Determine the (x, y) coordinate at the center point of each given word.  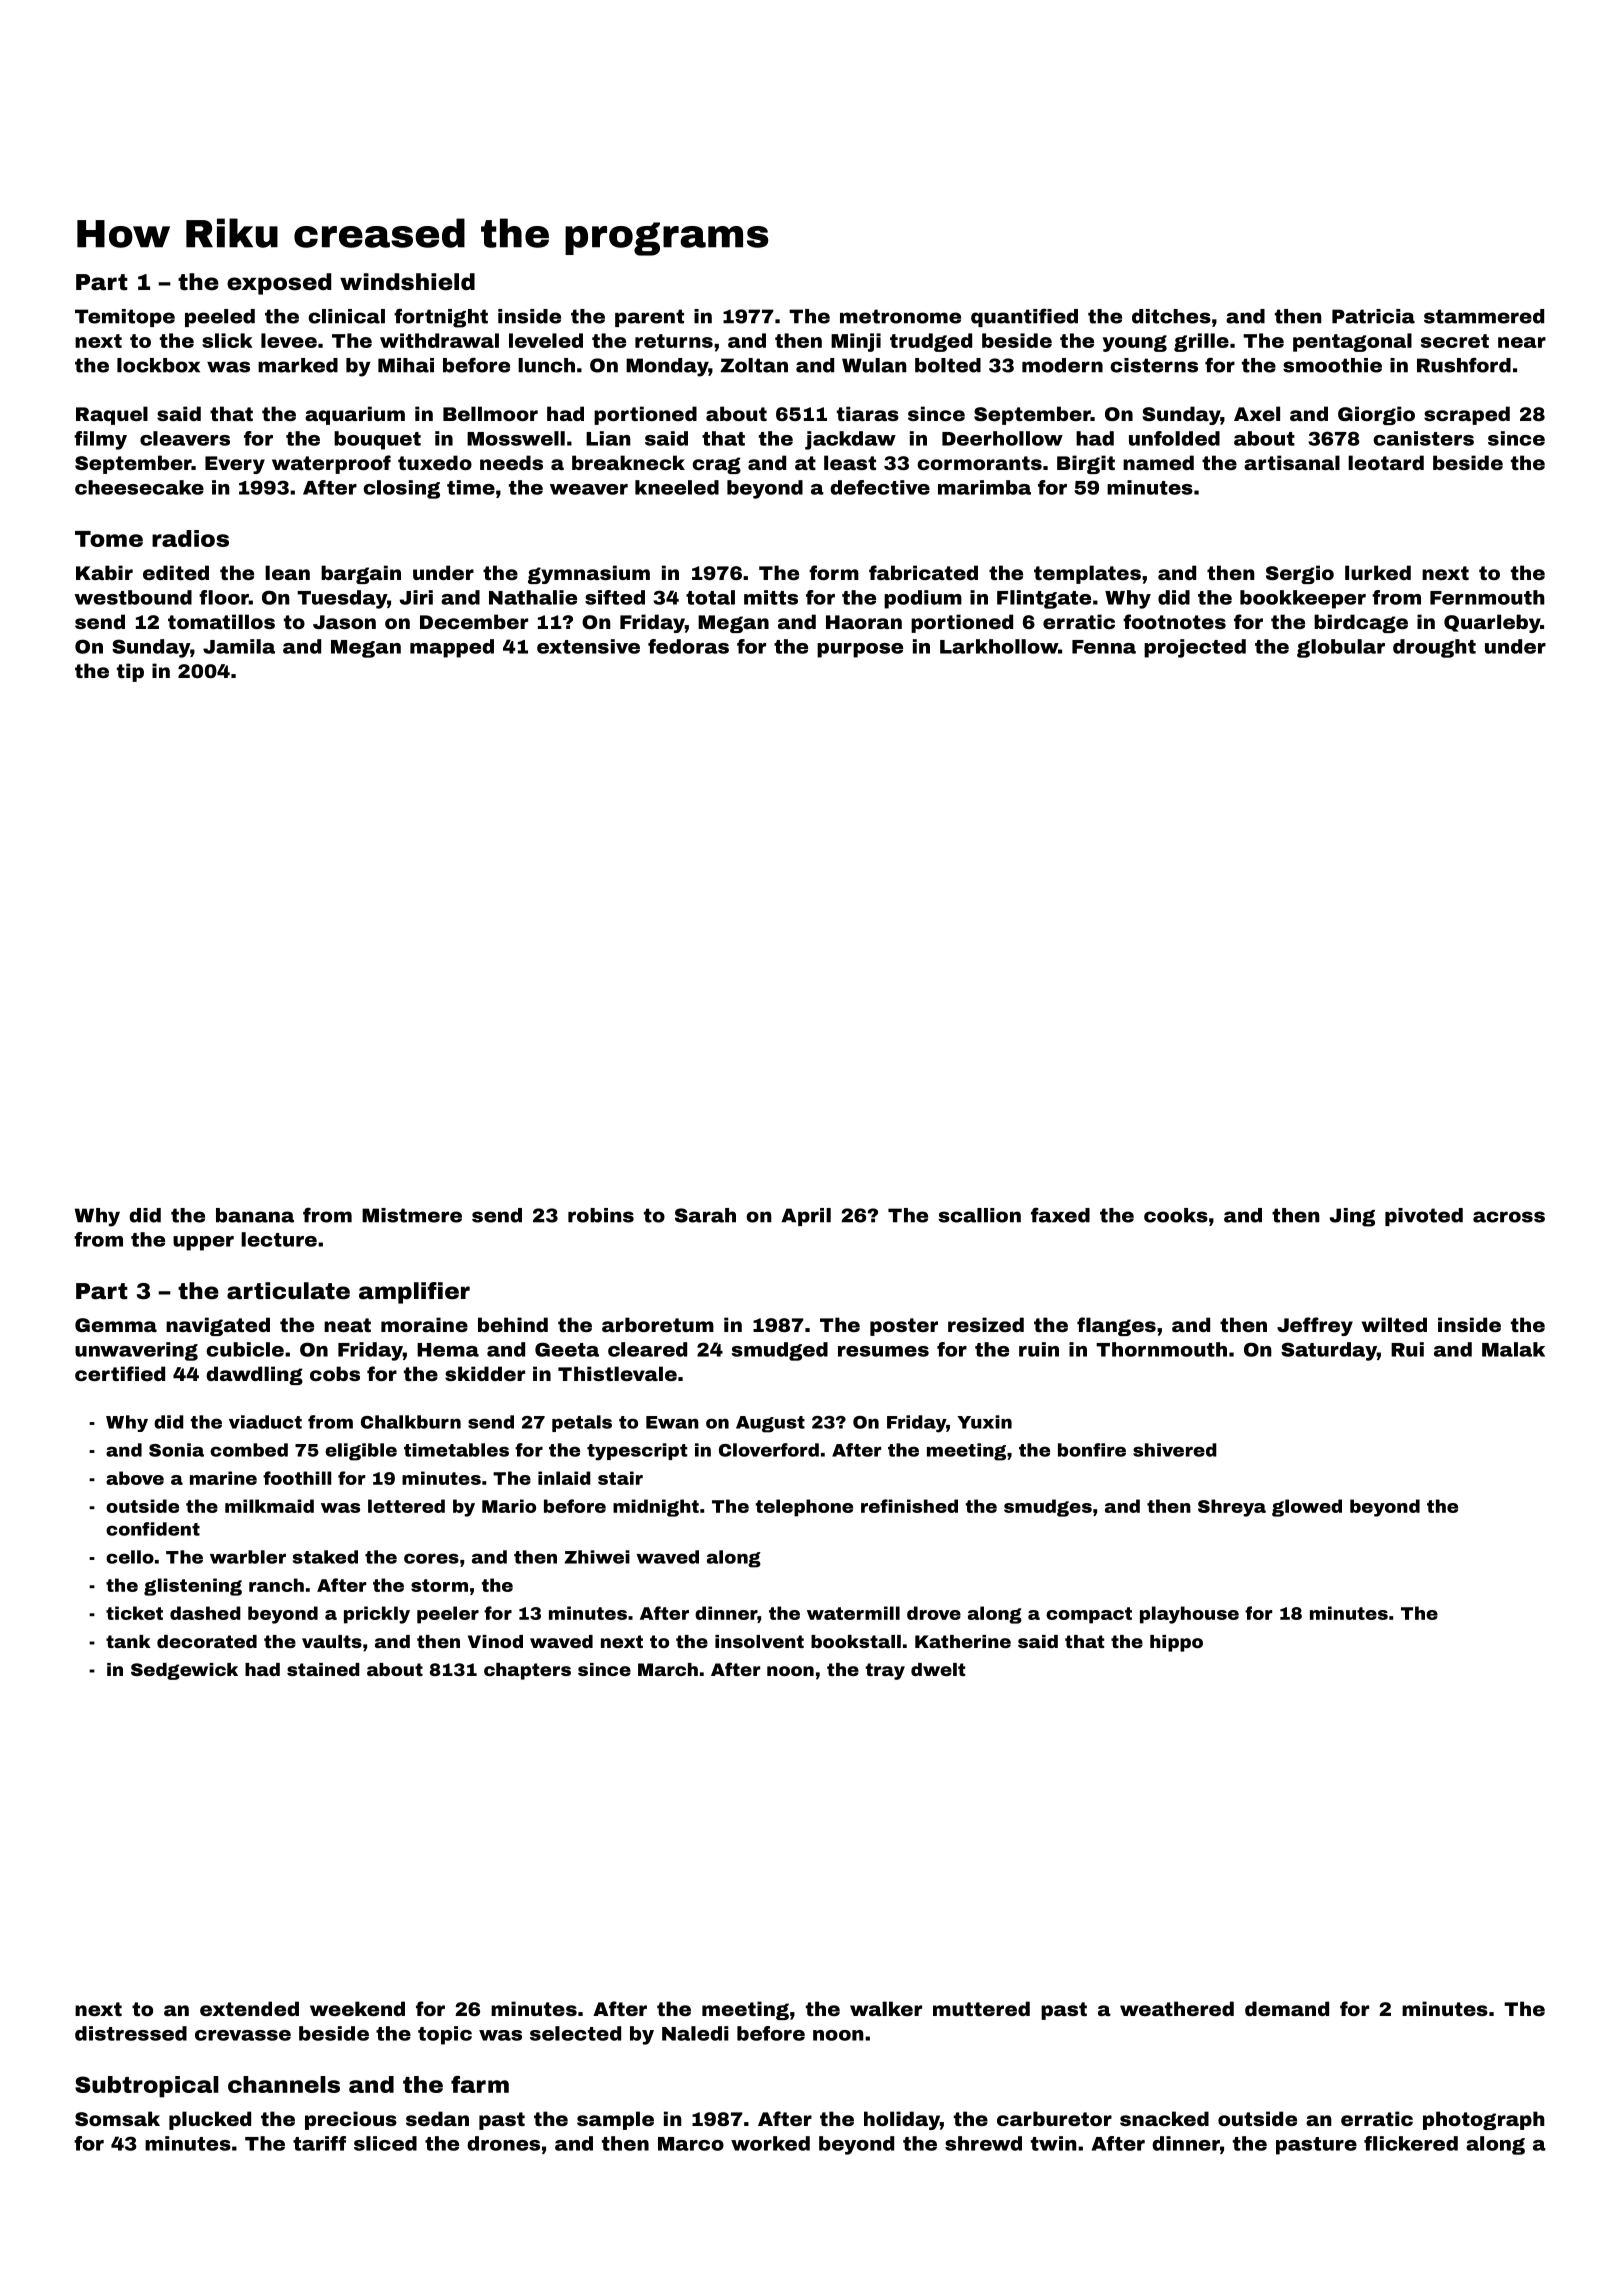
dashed (205, 1613)
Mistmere (412, 1215)
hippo (1176, 1643)
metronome (900, 316)
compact (1089, 1615)
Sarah (705, 1215)
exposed (279, 284)
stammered (1484, 316)
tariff (319, 2143)
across (1509, 1217)
